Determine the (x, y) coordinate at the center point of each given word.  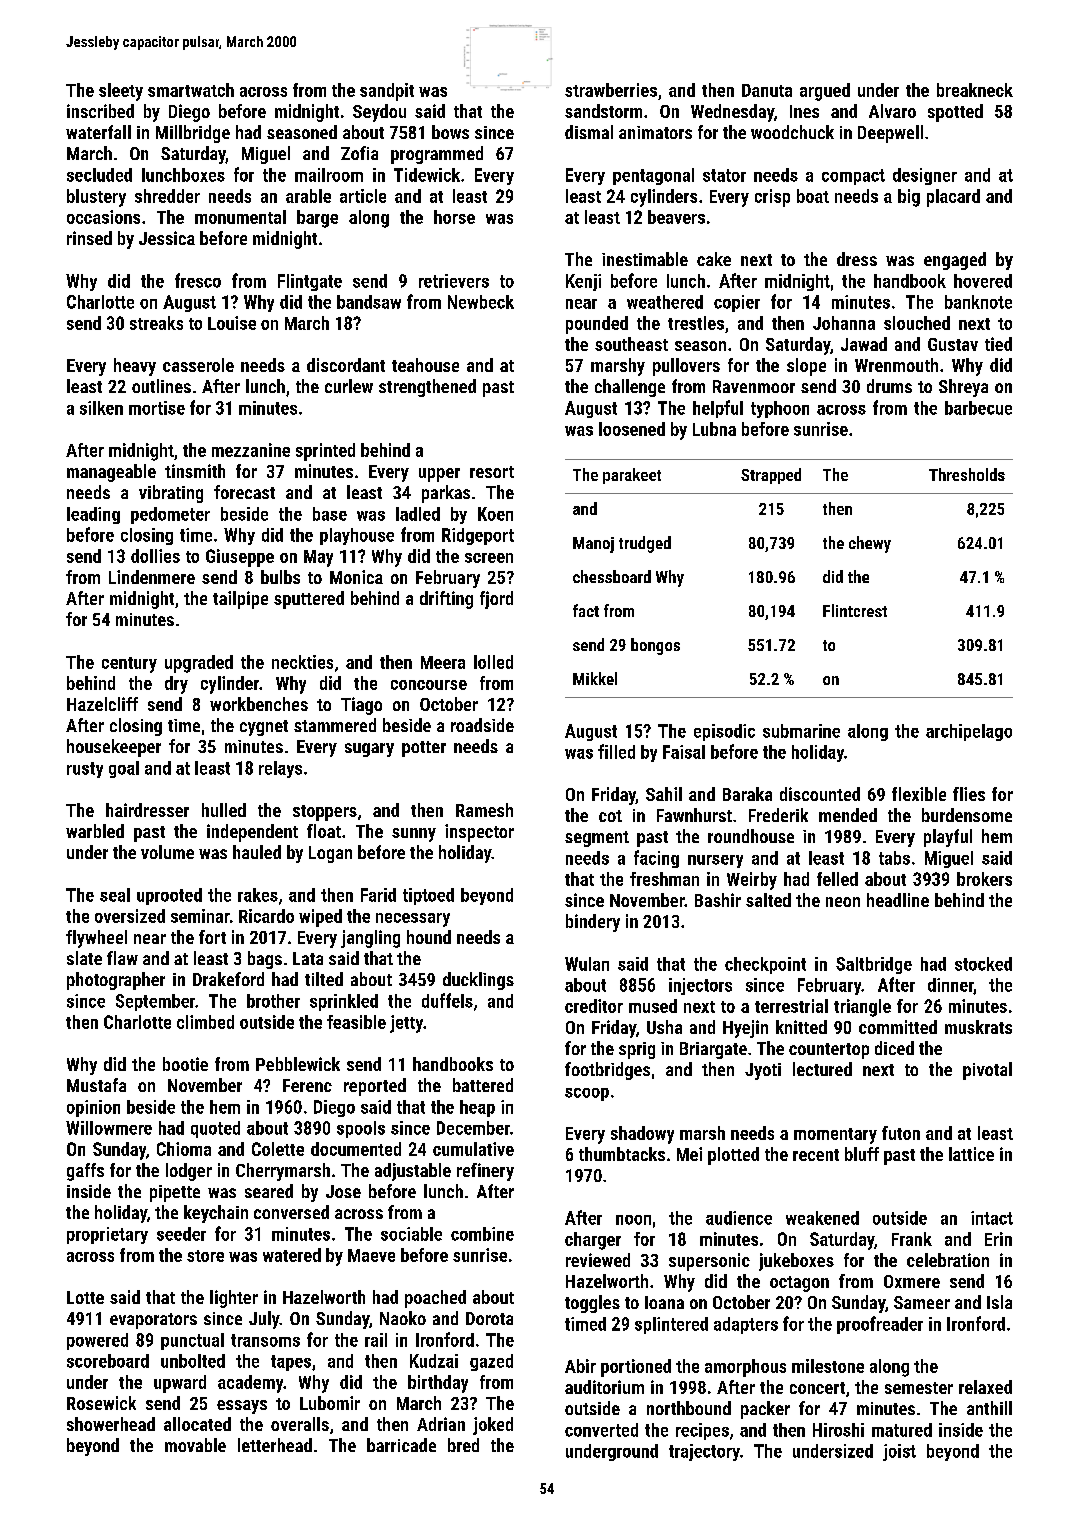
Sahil (664, 794)
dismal (589, 132)
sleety (121, 92)
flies (969, 794)
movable (195, 1445)
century (129, 665)
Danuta (767, 90)
